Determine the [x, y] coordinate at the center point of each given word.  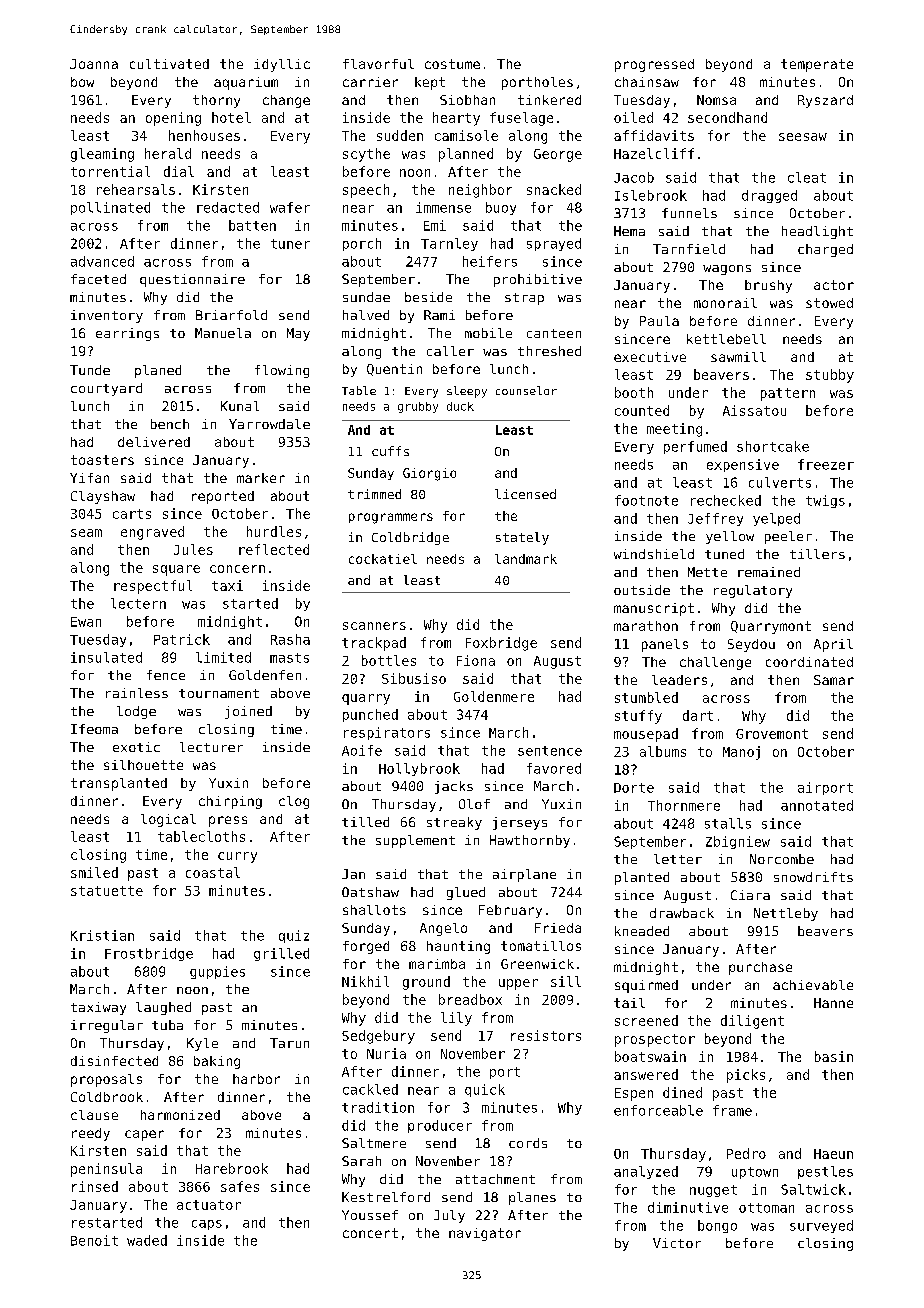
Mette [707, 572]
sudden [400, 135]
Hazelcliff [654, 153]
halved [366, 315]
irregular [107, 1026]
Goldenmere [494, 696]
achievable [813, 985]
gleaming [102, 155]
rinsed [95, 1186]
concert [370, 1233]
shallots [374, 910]
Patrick [182, 639]
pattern [788, 394]
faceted [98, 279]
